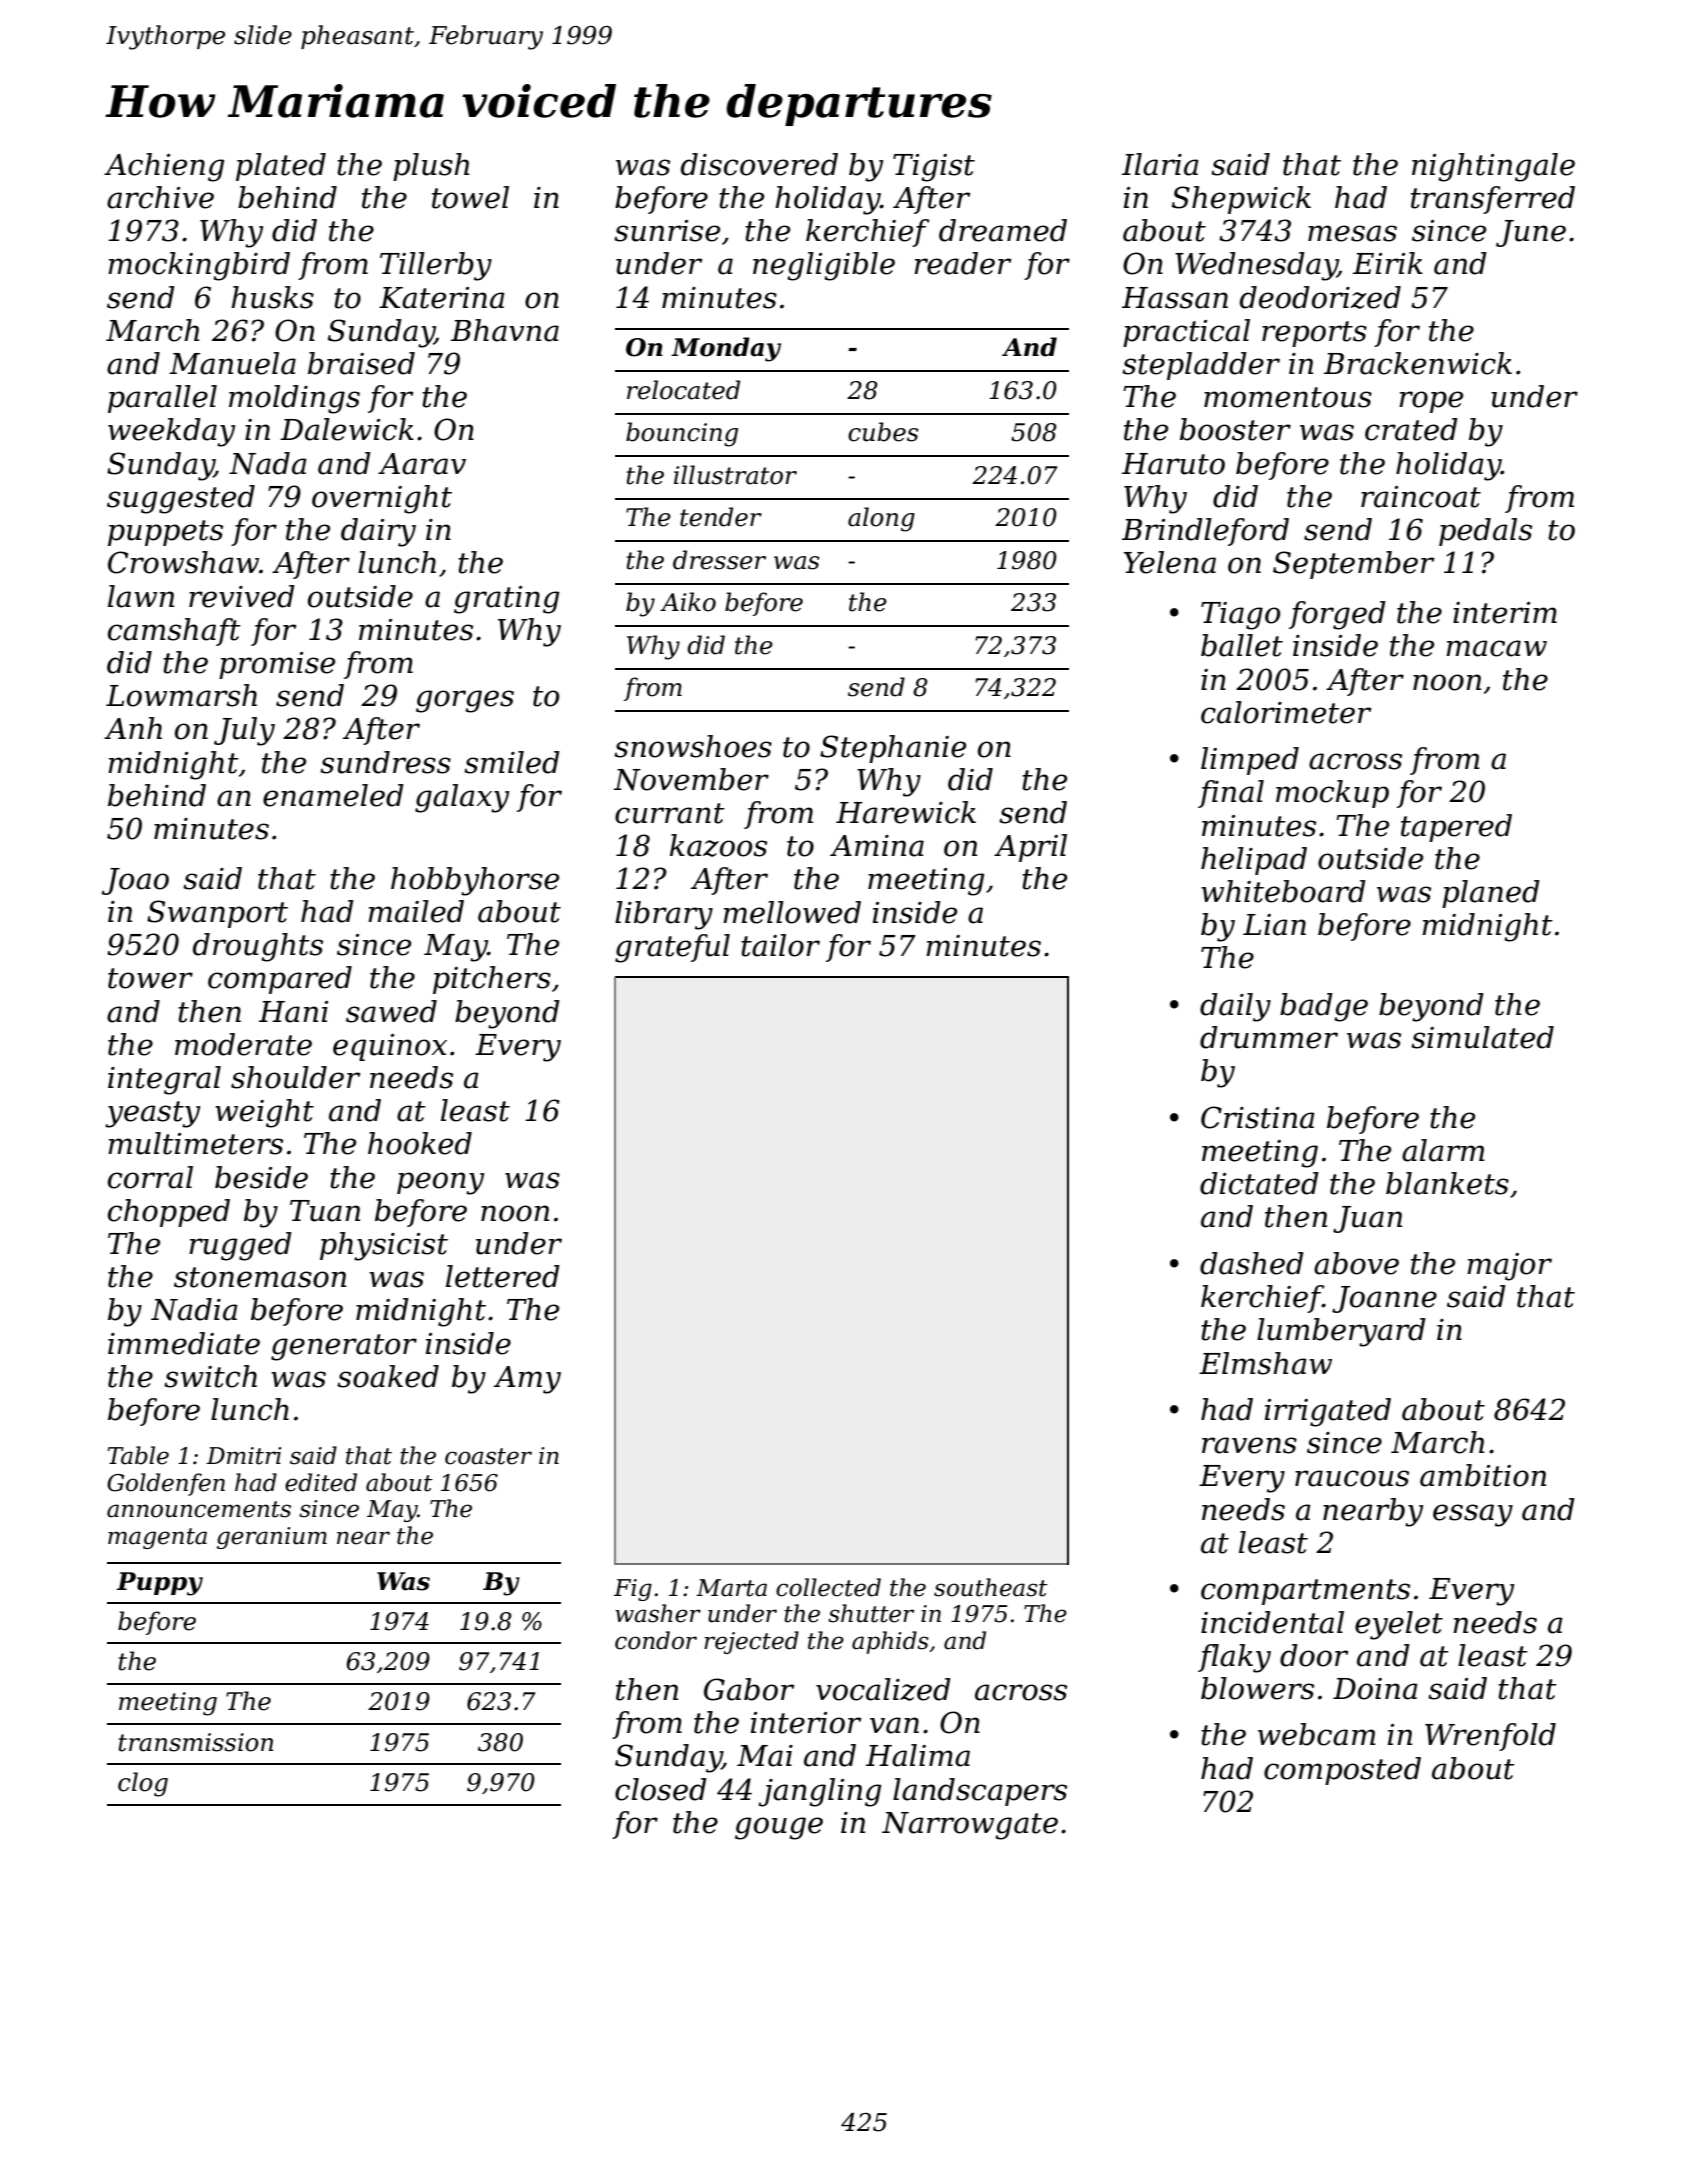 This screenshot has width=1683, height=2178. What do you see at coordinates (199, 266) in the screenshot?
I see `mockingbird` at bounding box center [199, 266].
